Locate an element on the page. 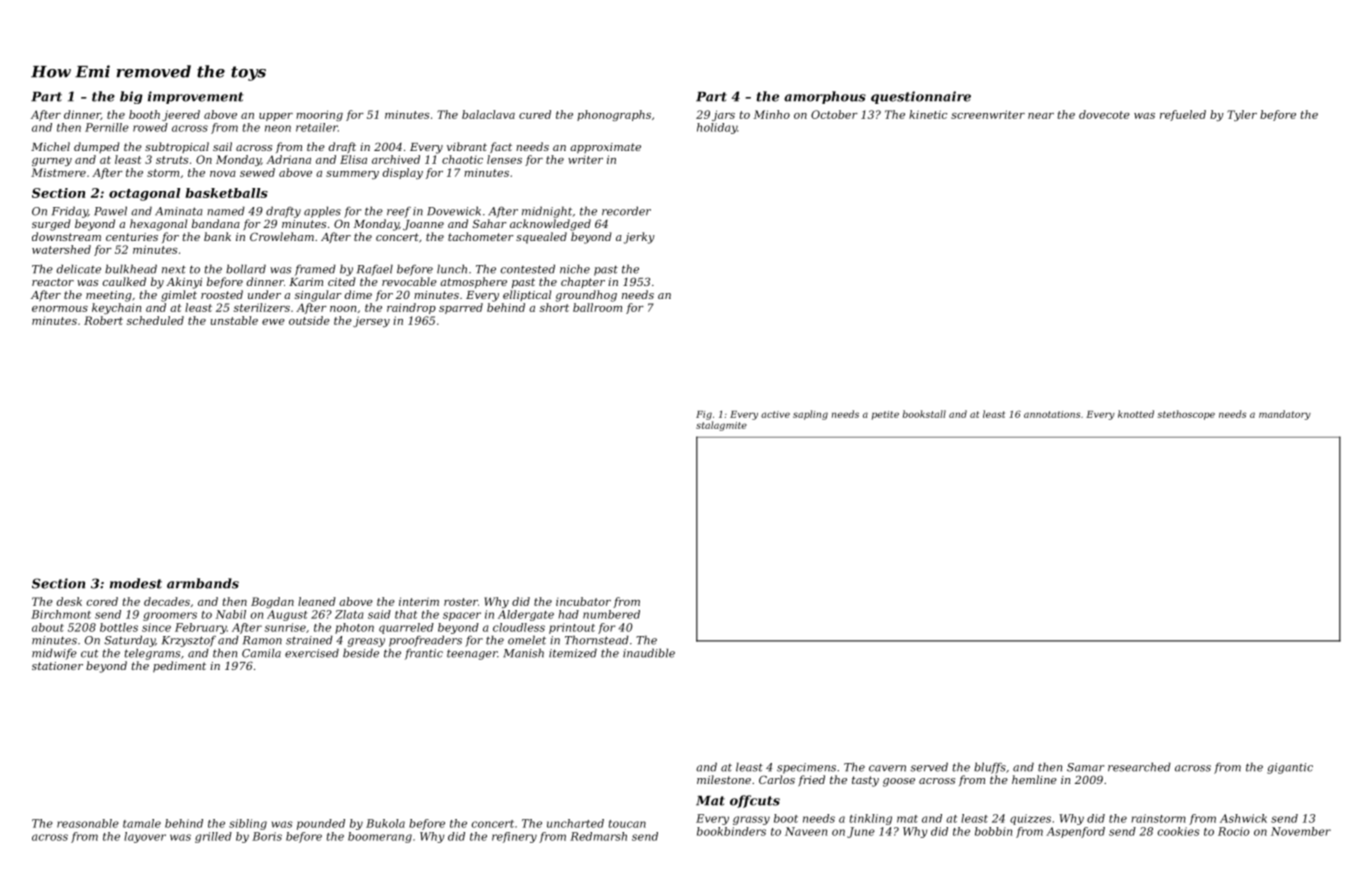 The image size is (1372, 887). Fig is located at coordinates (704, 415).
